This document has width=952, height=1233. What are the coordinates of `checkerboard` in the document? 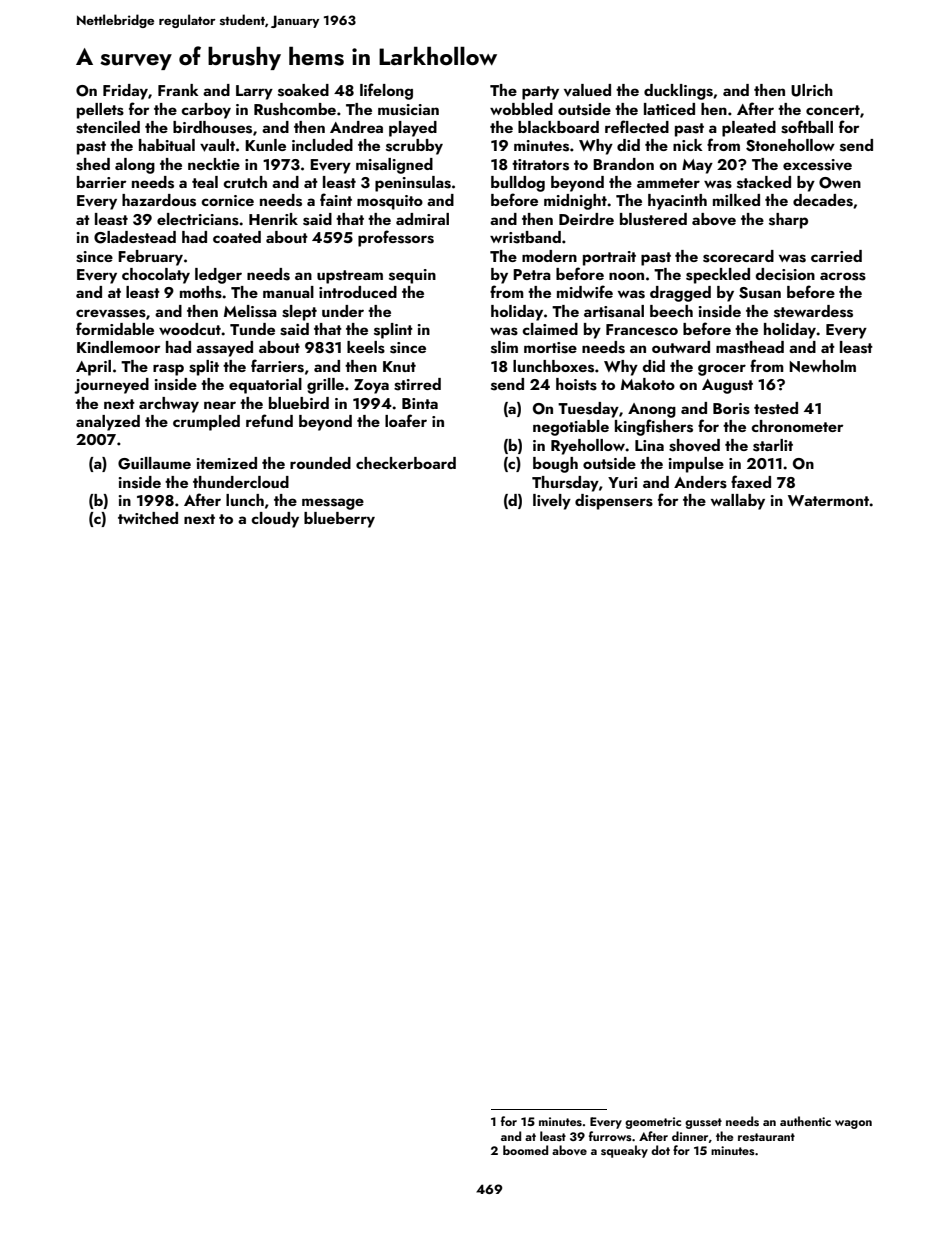 It's located at (406, 463).
